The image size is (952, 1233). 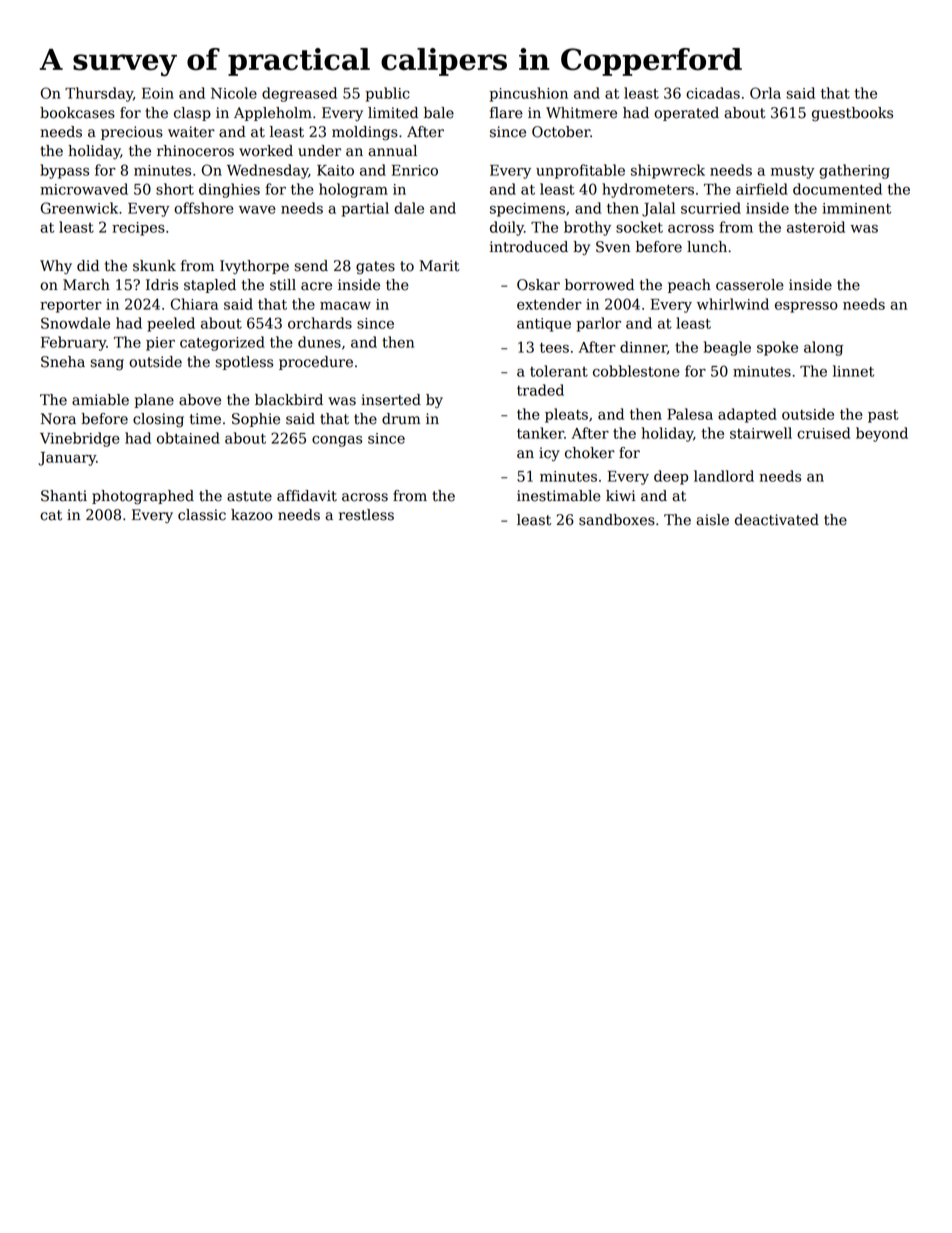 I want to click on espresso, so click(x=806, y=307).
